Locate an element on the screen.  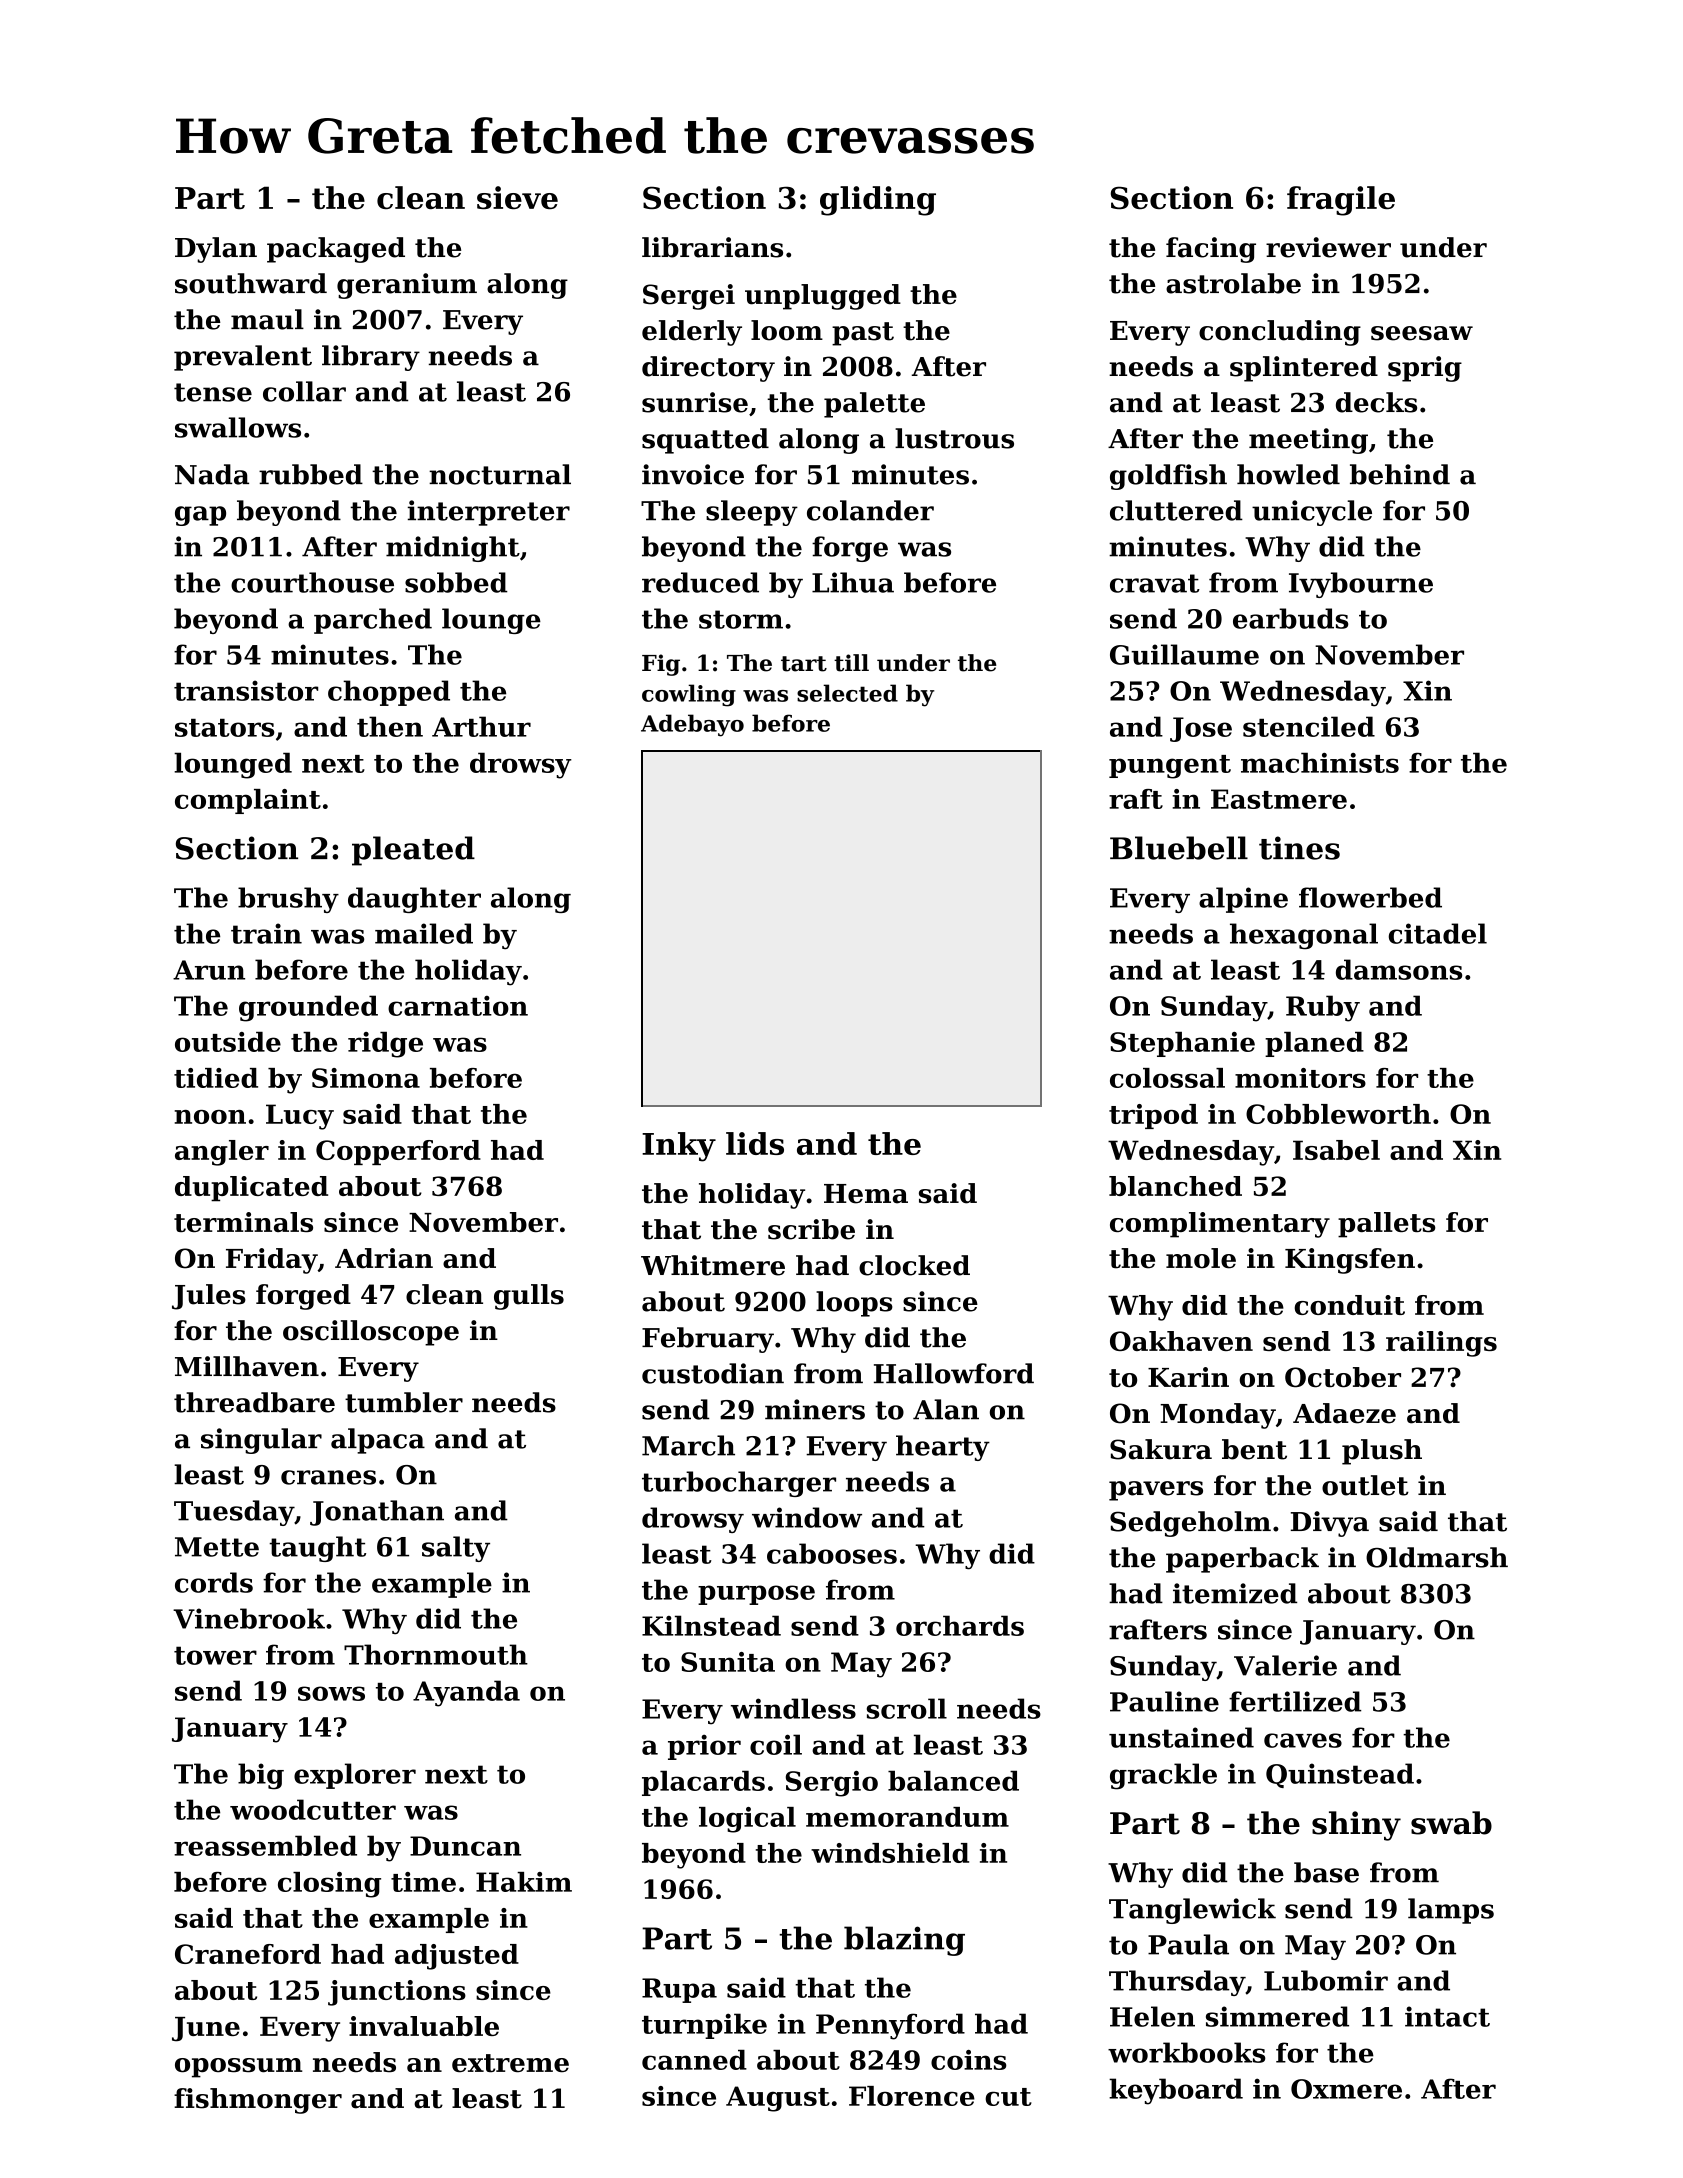
sprig is located at coordinates (1425, 369).
